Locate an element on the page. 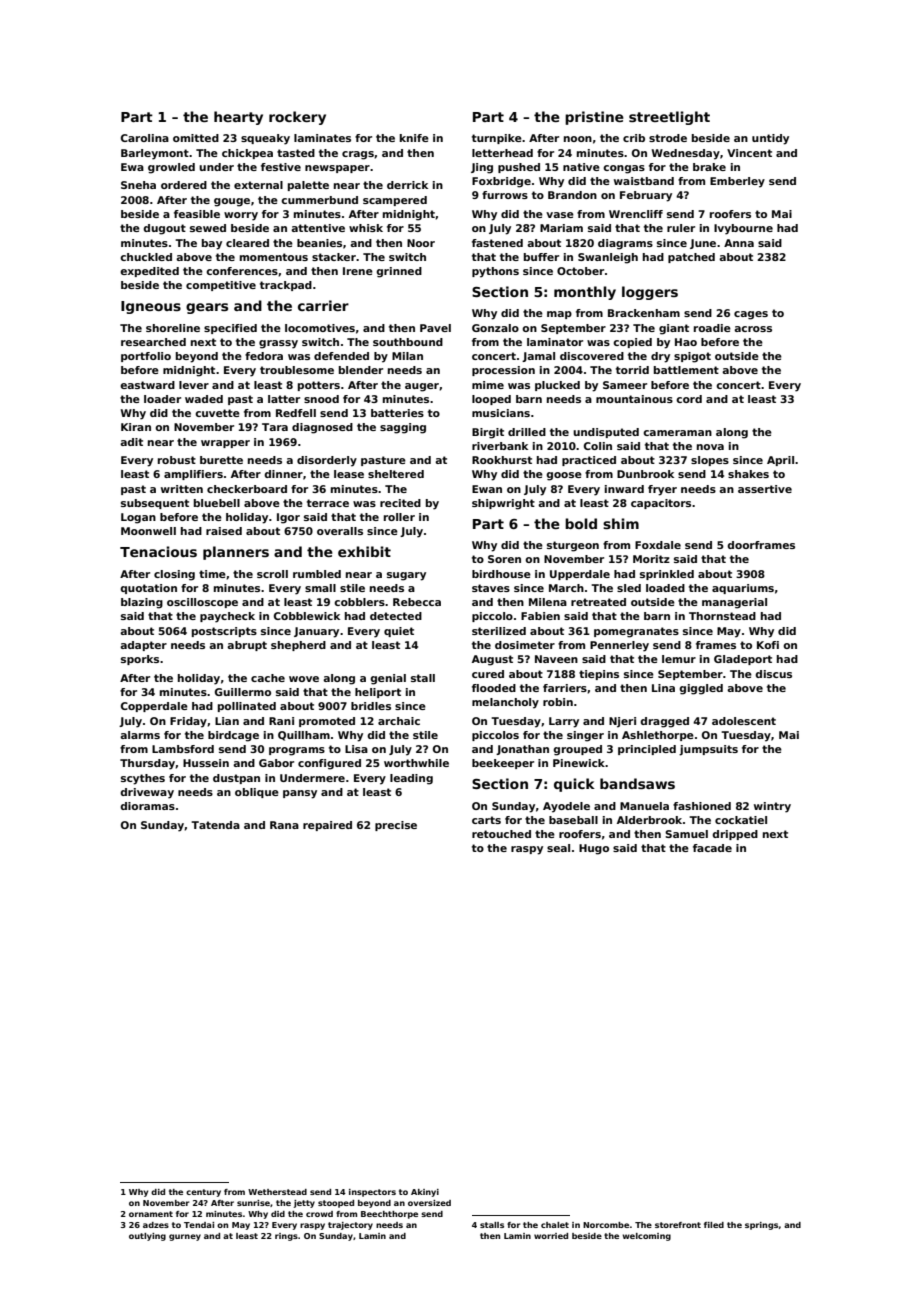 This image has height=1308, width=924. streetlight is located at coordinates (669, 118).
